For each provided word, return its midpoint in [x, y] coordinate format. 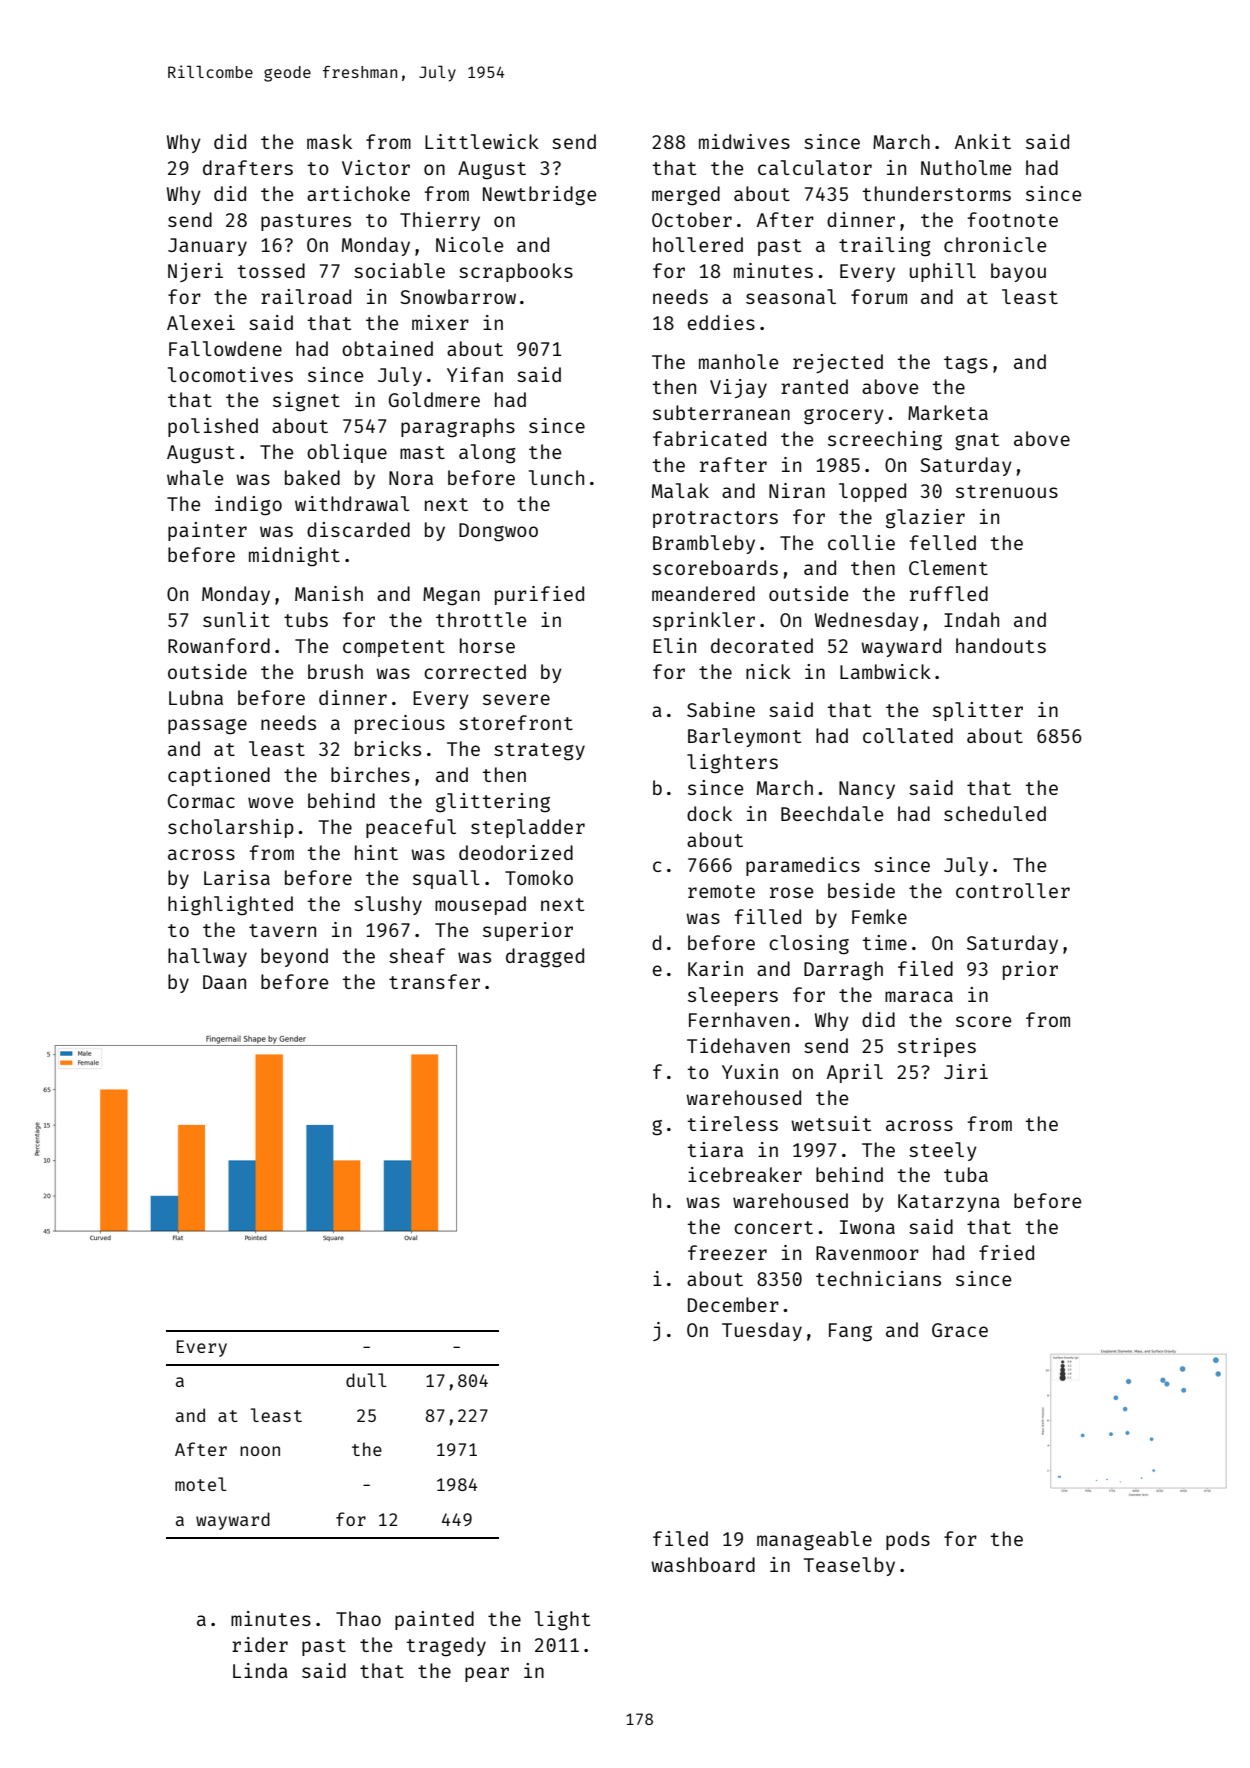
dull [366, 1380]
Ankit [983, 141]
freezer [727, 1252]
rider [260, 1644]
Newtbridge [539, 196]
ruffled [949, 593]
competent [394, 648]
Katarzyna [949, 1203]
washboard [703, 1564]
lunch [556, 477]
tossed [271, 270]
